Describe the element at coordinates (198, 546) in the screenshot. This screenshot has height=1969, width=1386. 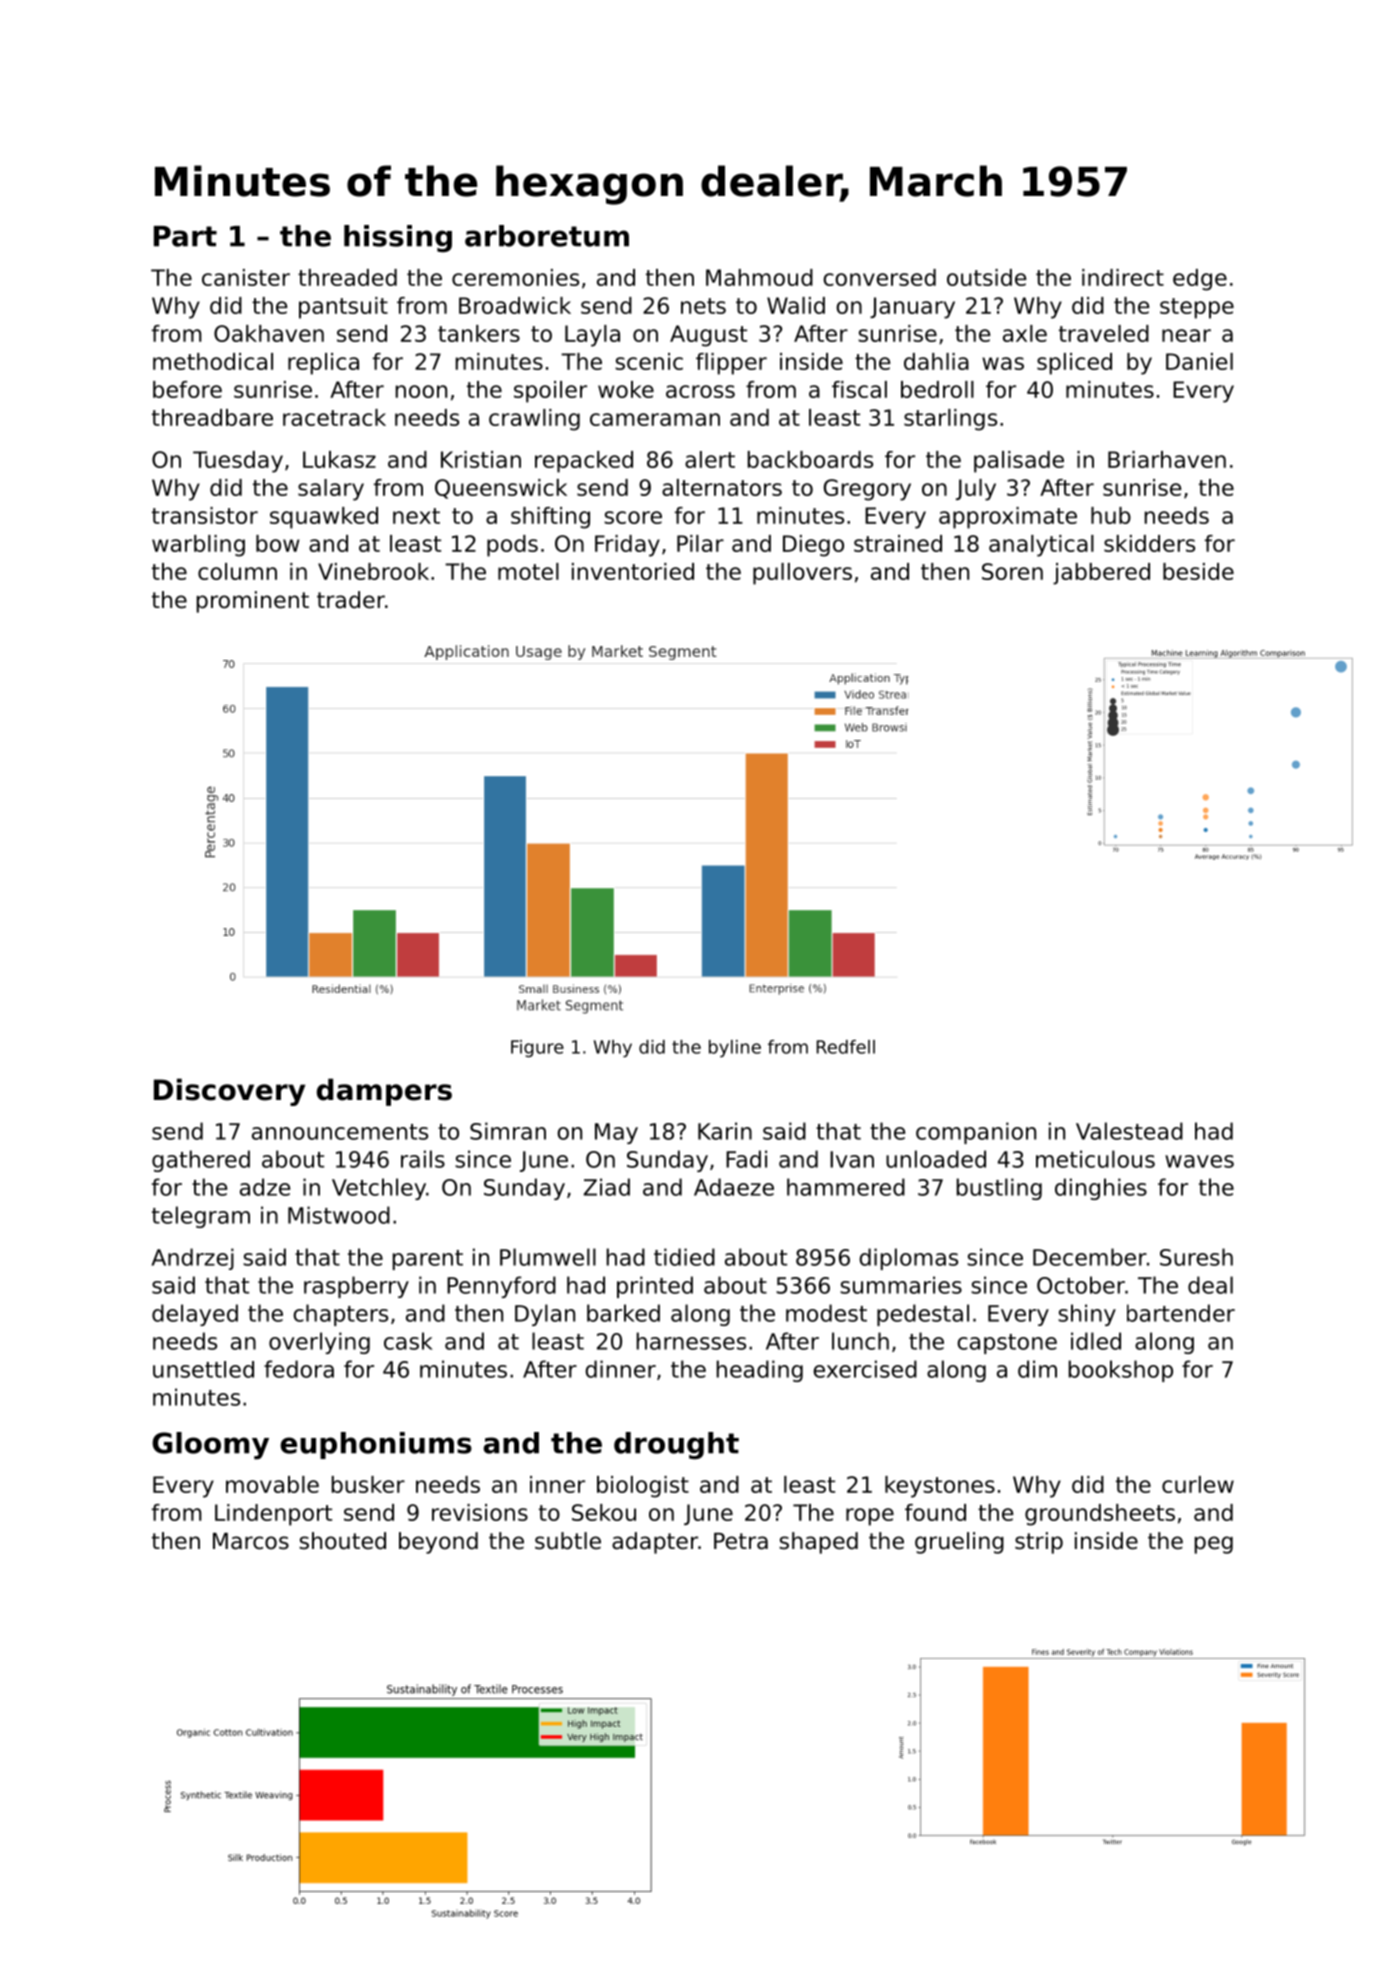
I see `warbling` at that location.
